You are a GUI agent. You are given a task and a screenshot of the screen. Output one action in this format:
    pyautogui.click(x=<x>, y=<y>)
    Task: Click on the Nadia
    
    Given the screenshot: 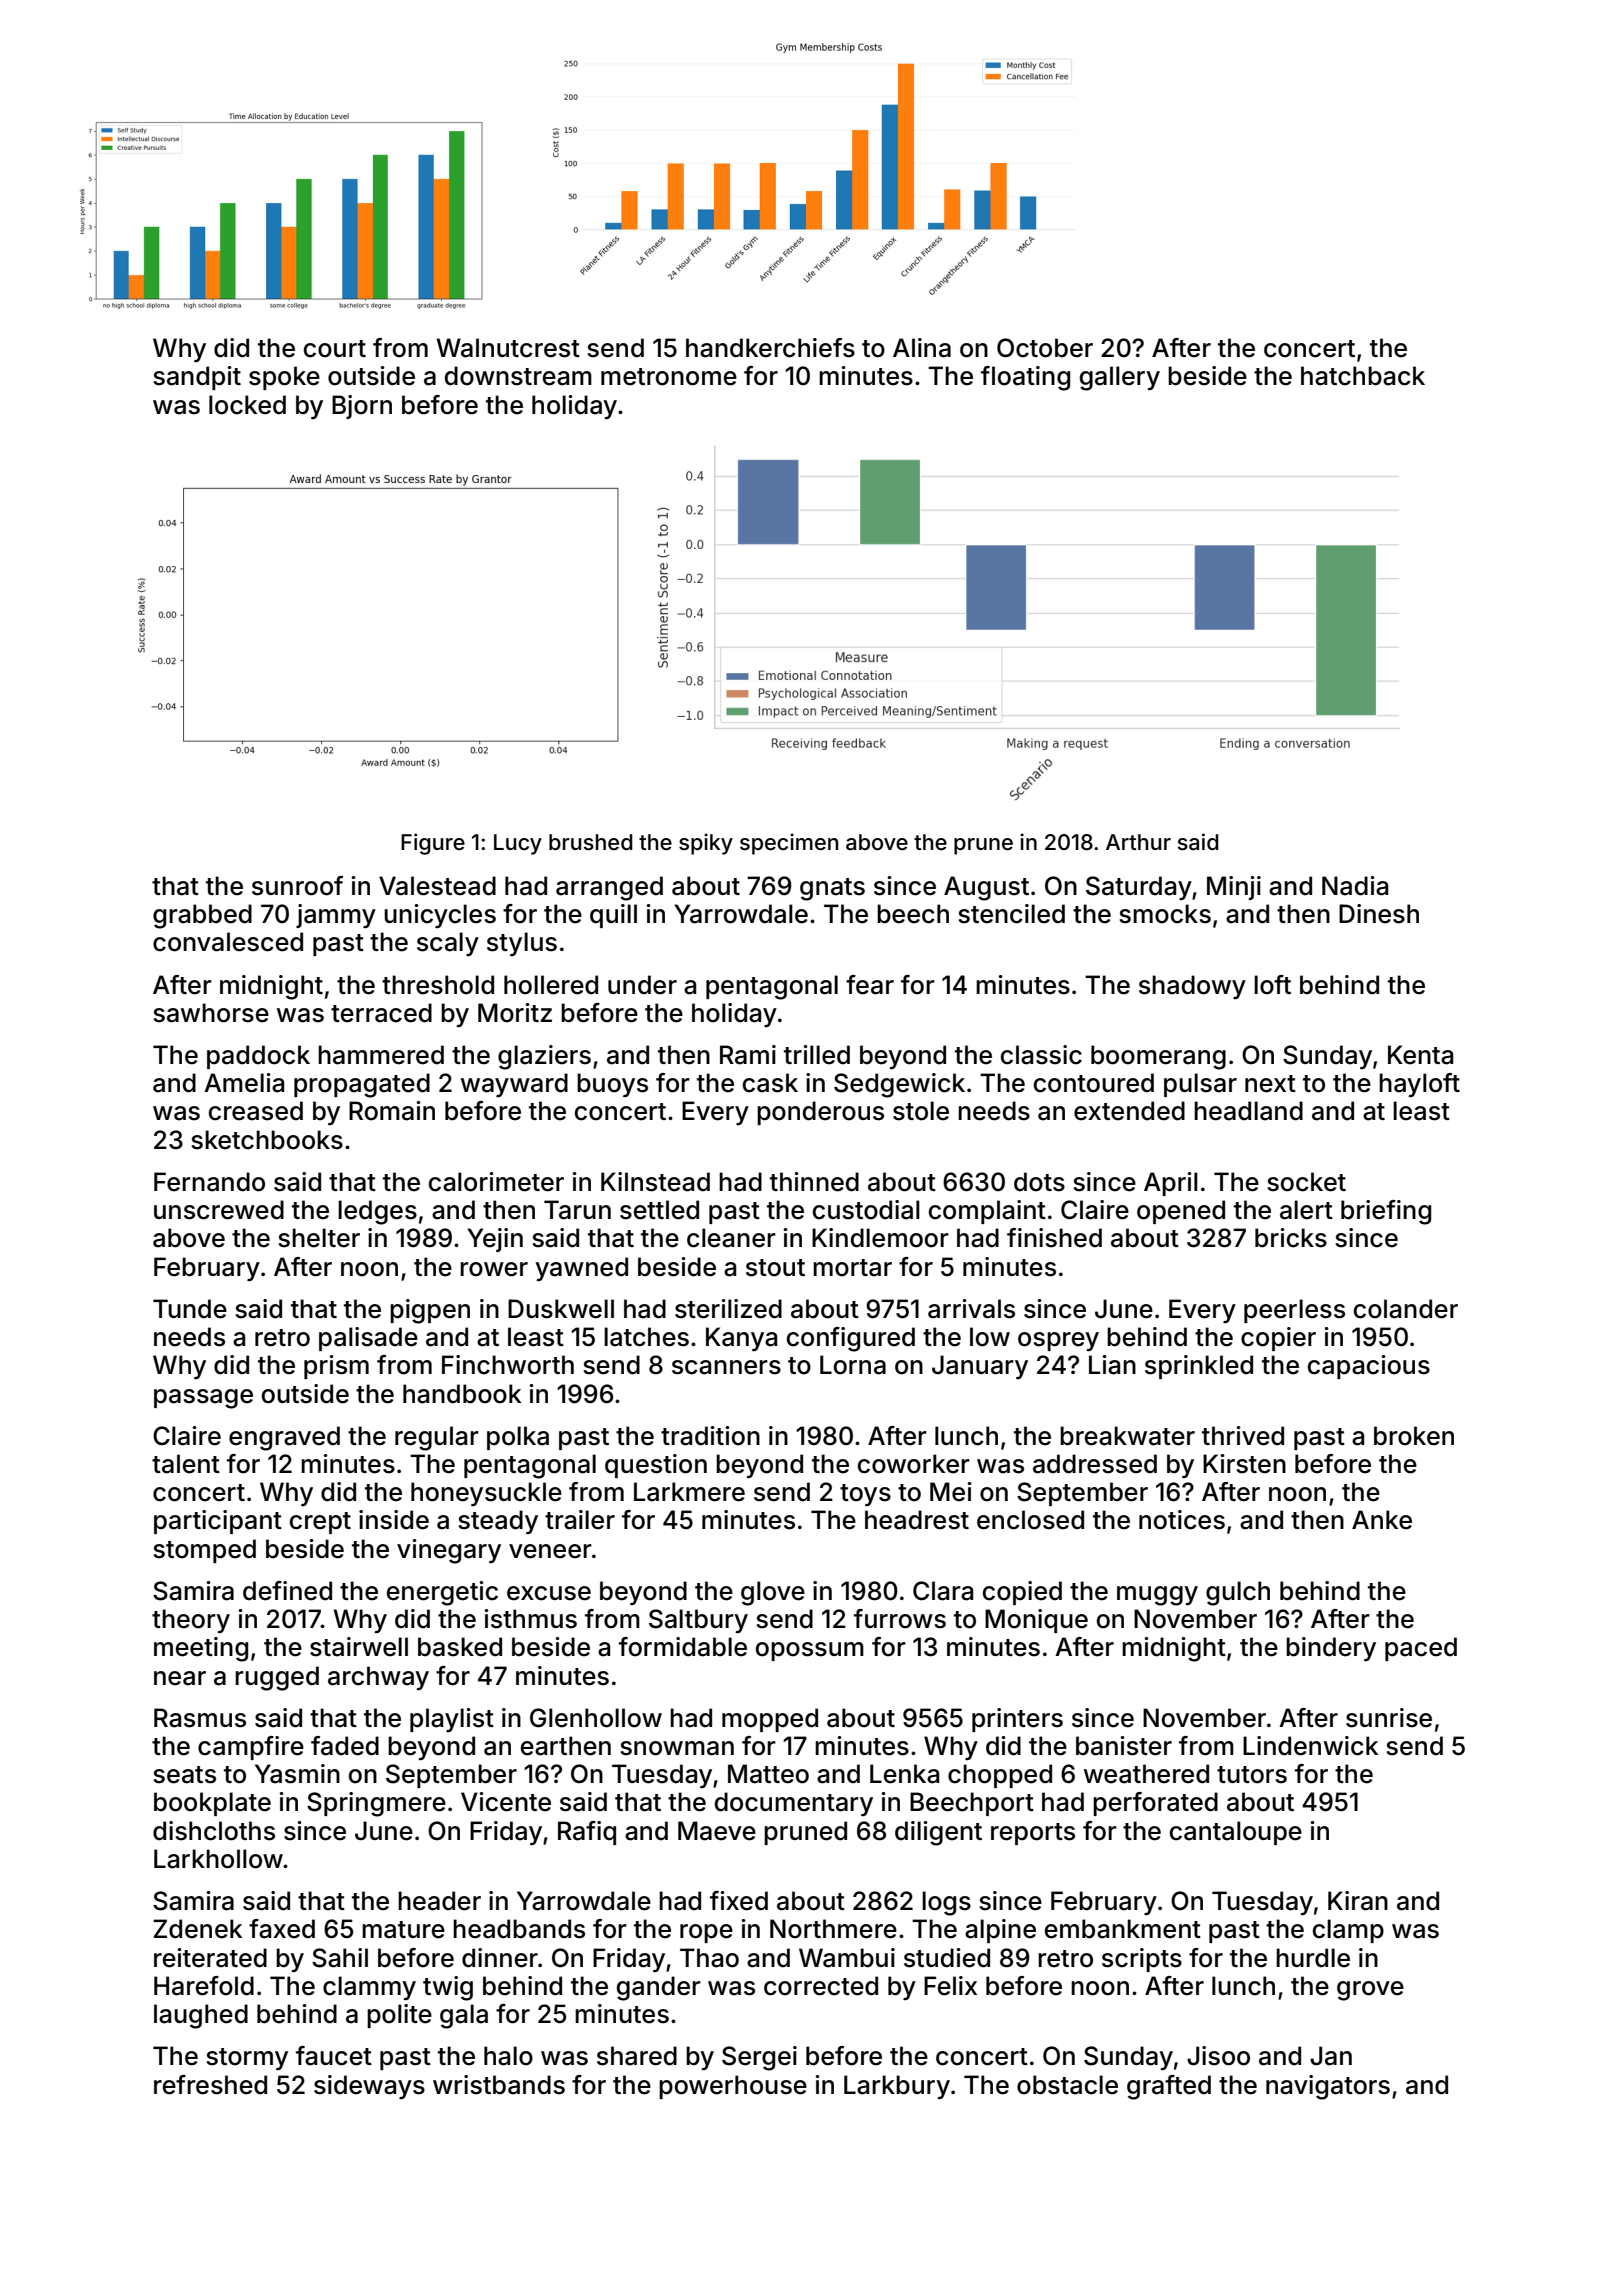 What is the action you would take?
    pyautogui.click(x=1355, y=886)
